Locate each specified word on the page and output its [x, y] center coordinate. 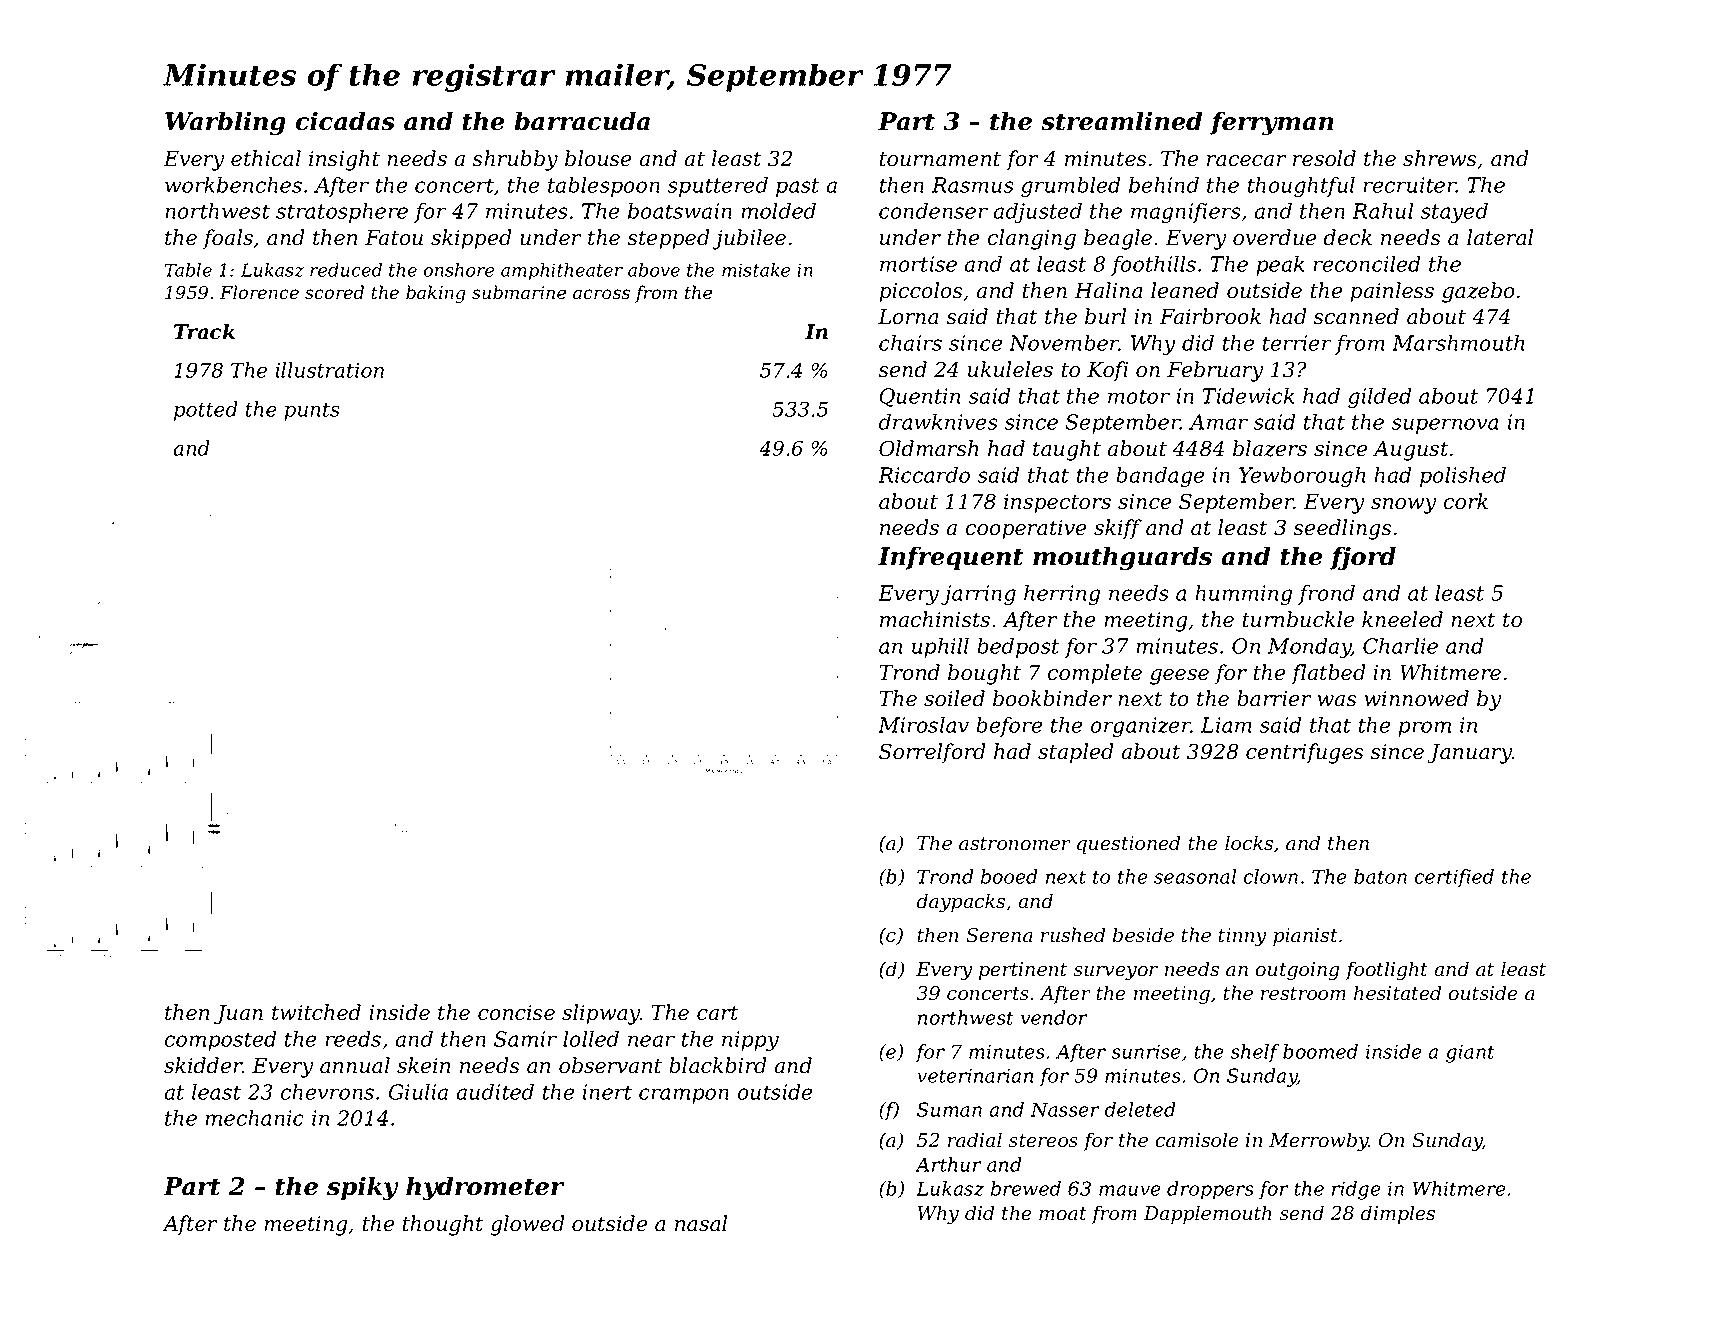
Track [204, 332]
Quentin [919, 397]
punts [312, 412]
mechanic [254, 1118]
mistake [756, 270]
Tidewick [1248, 396]
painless [1392, 292]
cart [717, 1013]
